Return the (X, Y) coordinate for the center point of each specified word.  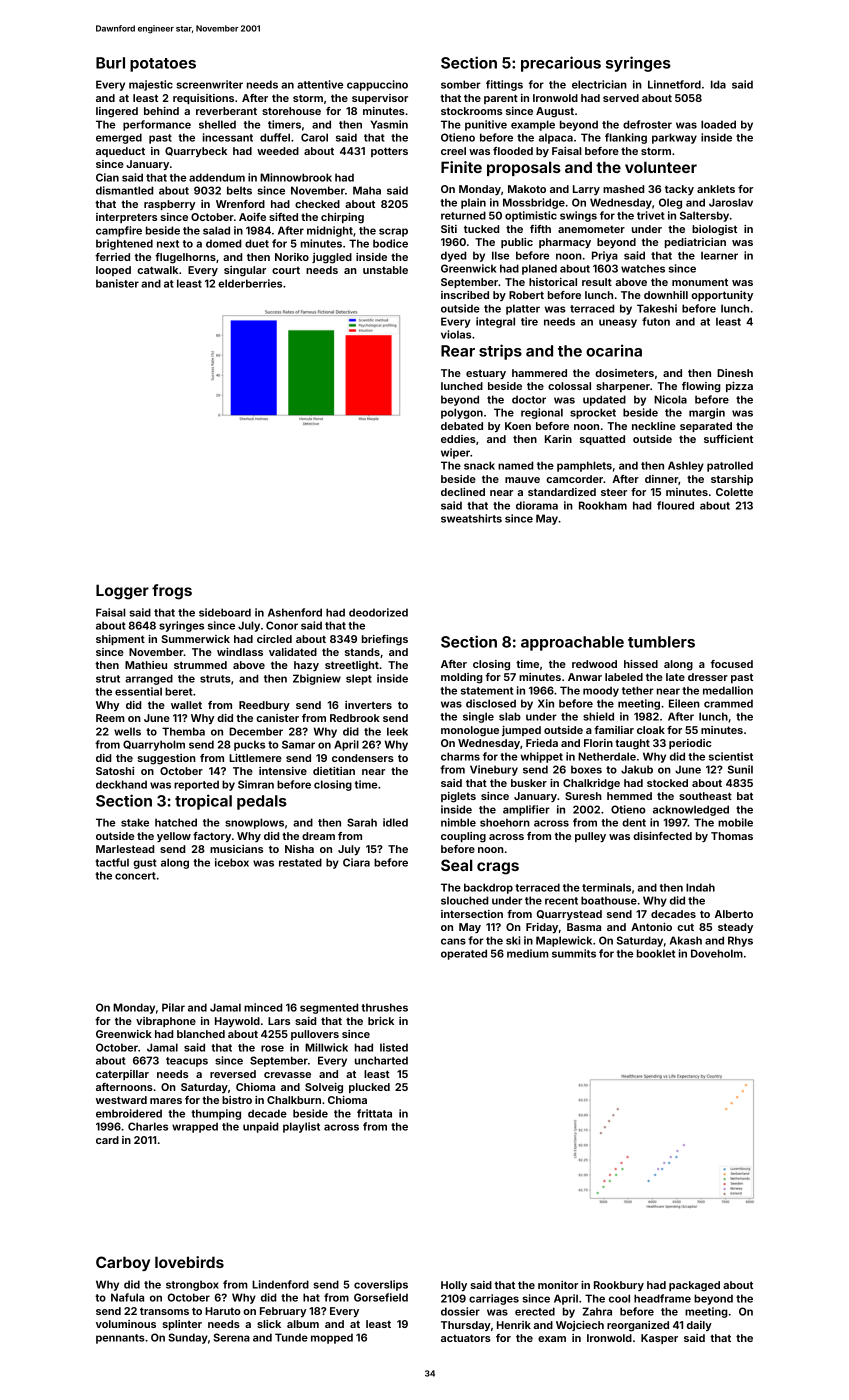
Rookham (603, 505)
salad (216, 230)
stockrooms (471, 111)
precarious (561, 64)
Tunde (291, 1337)
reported (196, 785)
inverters (368, 705)
